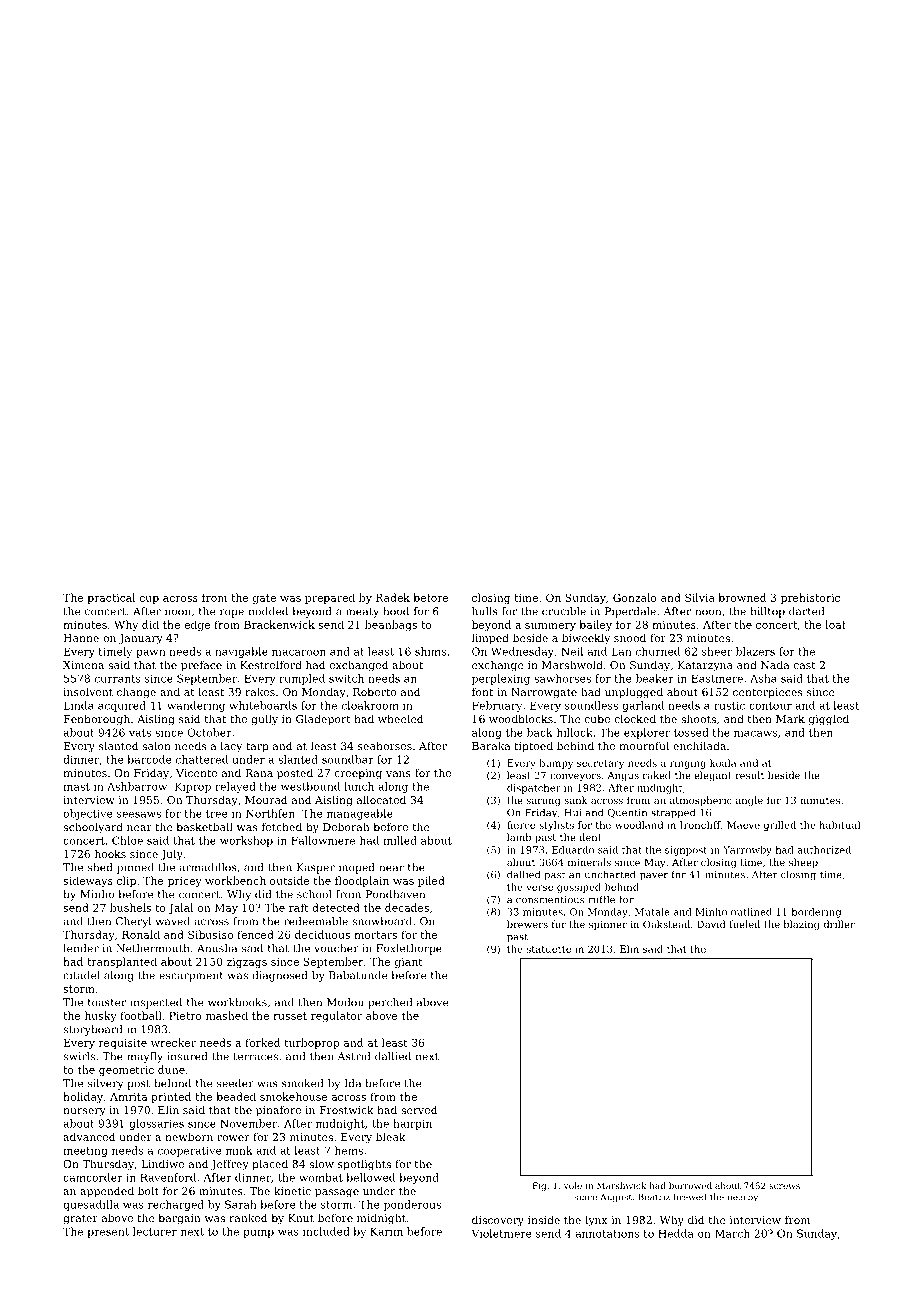  Describe the element at coordinates (482, 692) in the document. I see `font` at that location.
